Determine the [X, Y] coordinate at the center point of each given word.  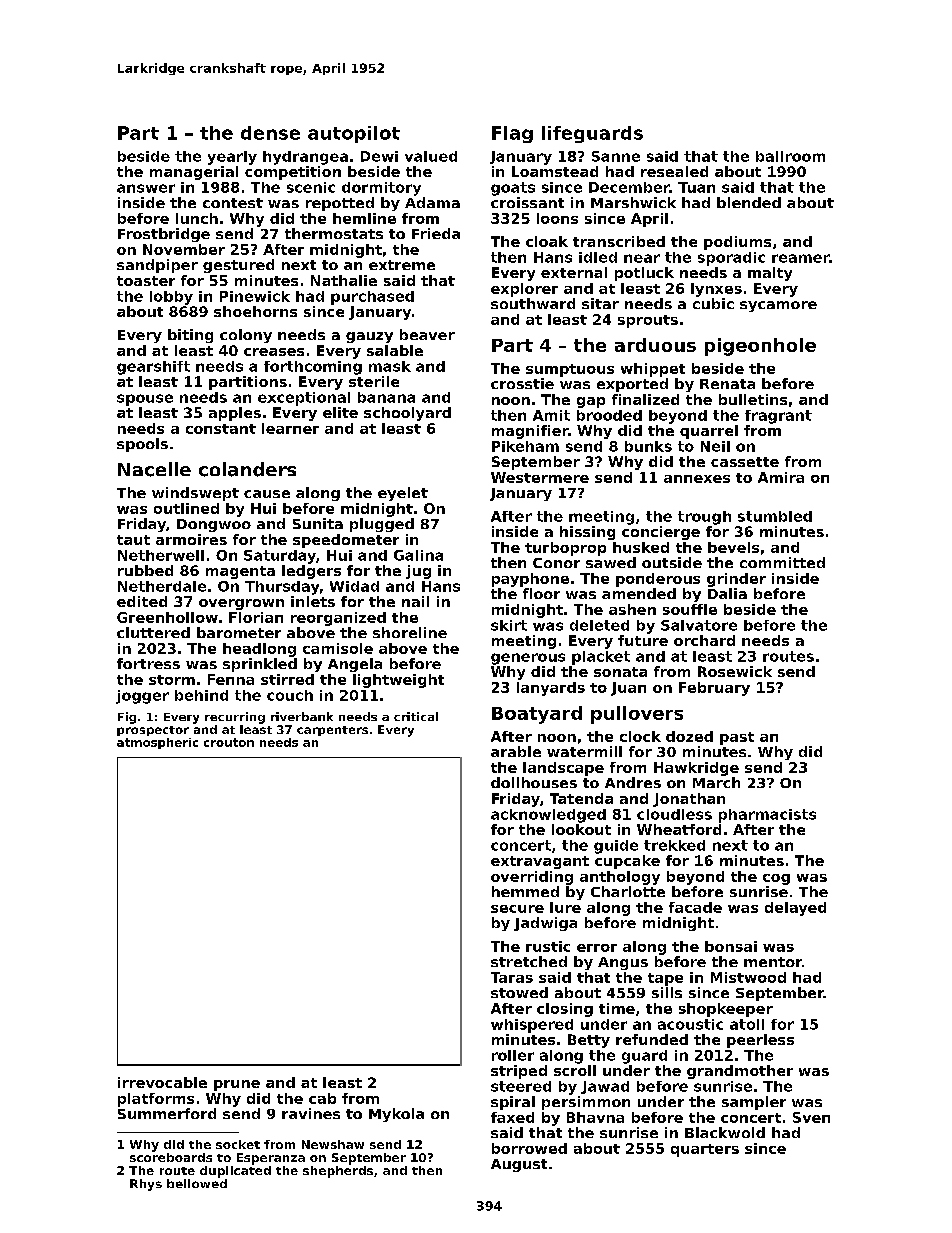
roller [513, 1055]
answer [146, 188]
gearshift [153, 368]
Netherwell [161, 555]
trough [704, 518]
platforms [156, 1100]
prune [237, 1085]
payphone [530, 580]
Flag [512, 134]
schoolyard [407, 414]
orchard [704, 640]
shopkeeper [726, 1010]
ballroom [790, 156]
